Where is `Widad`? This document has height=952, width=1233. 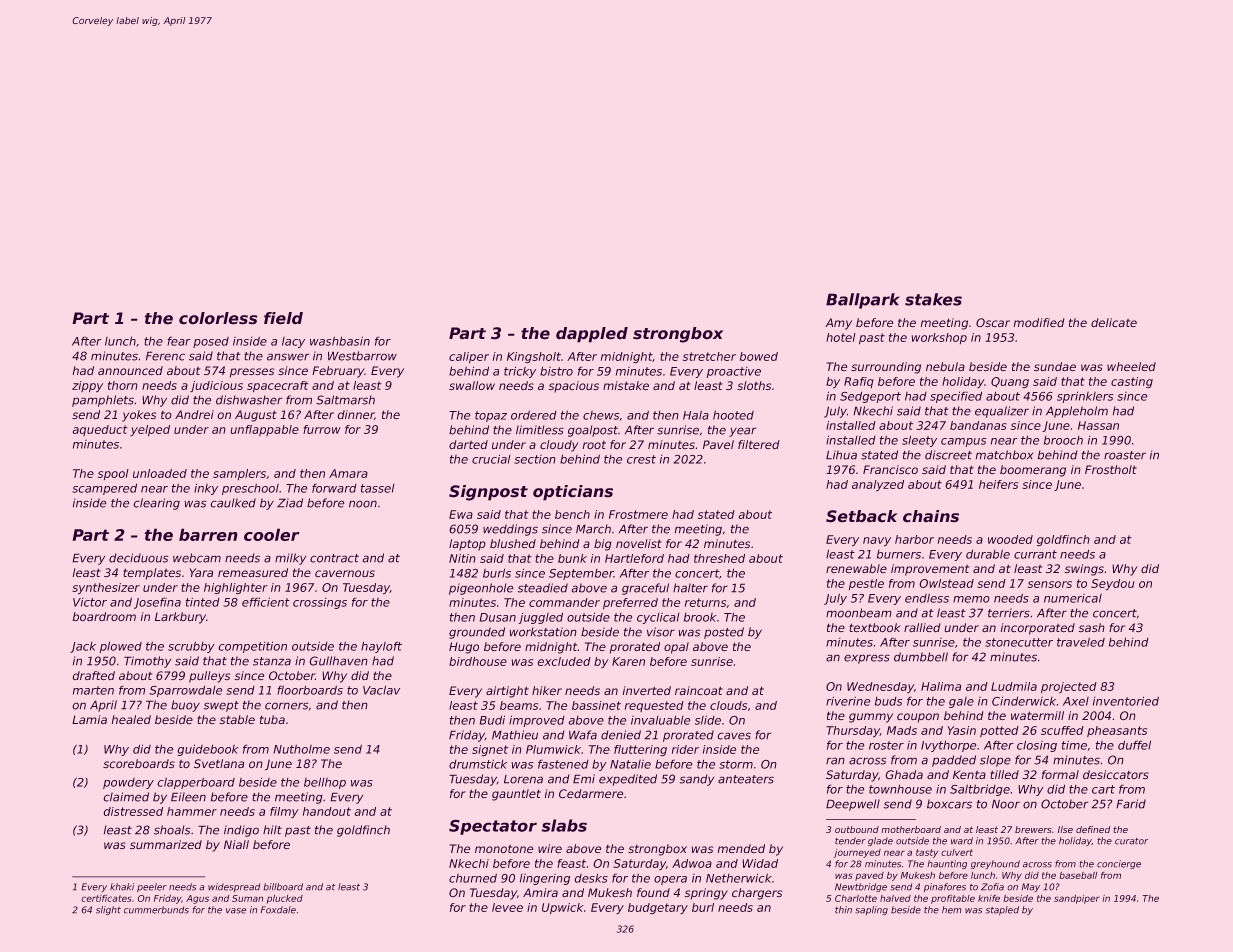 Widad is located at coordinates (760, 863).
